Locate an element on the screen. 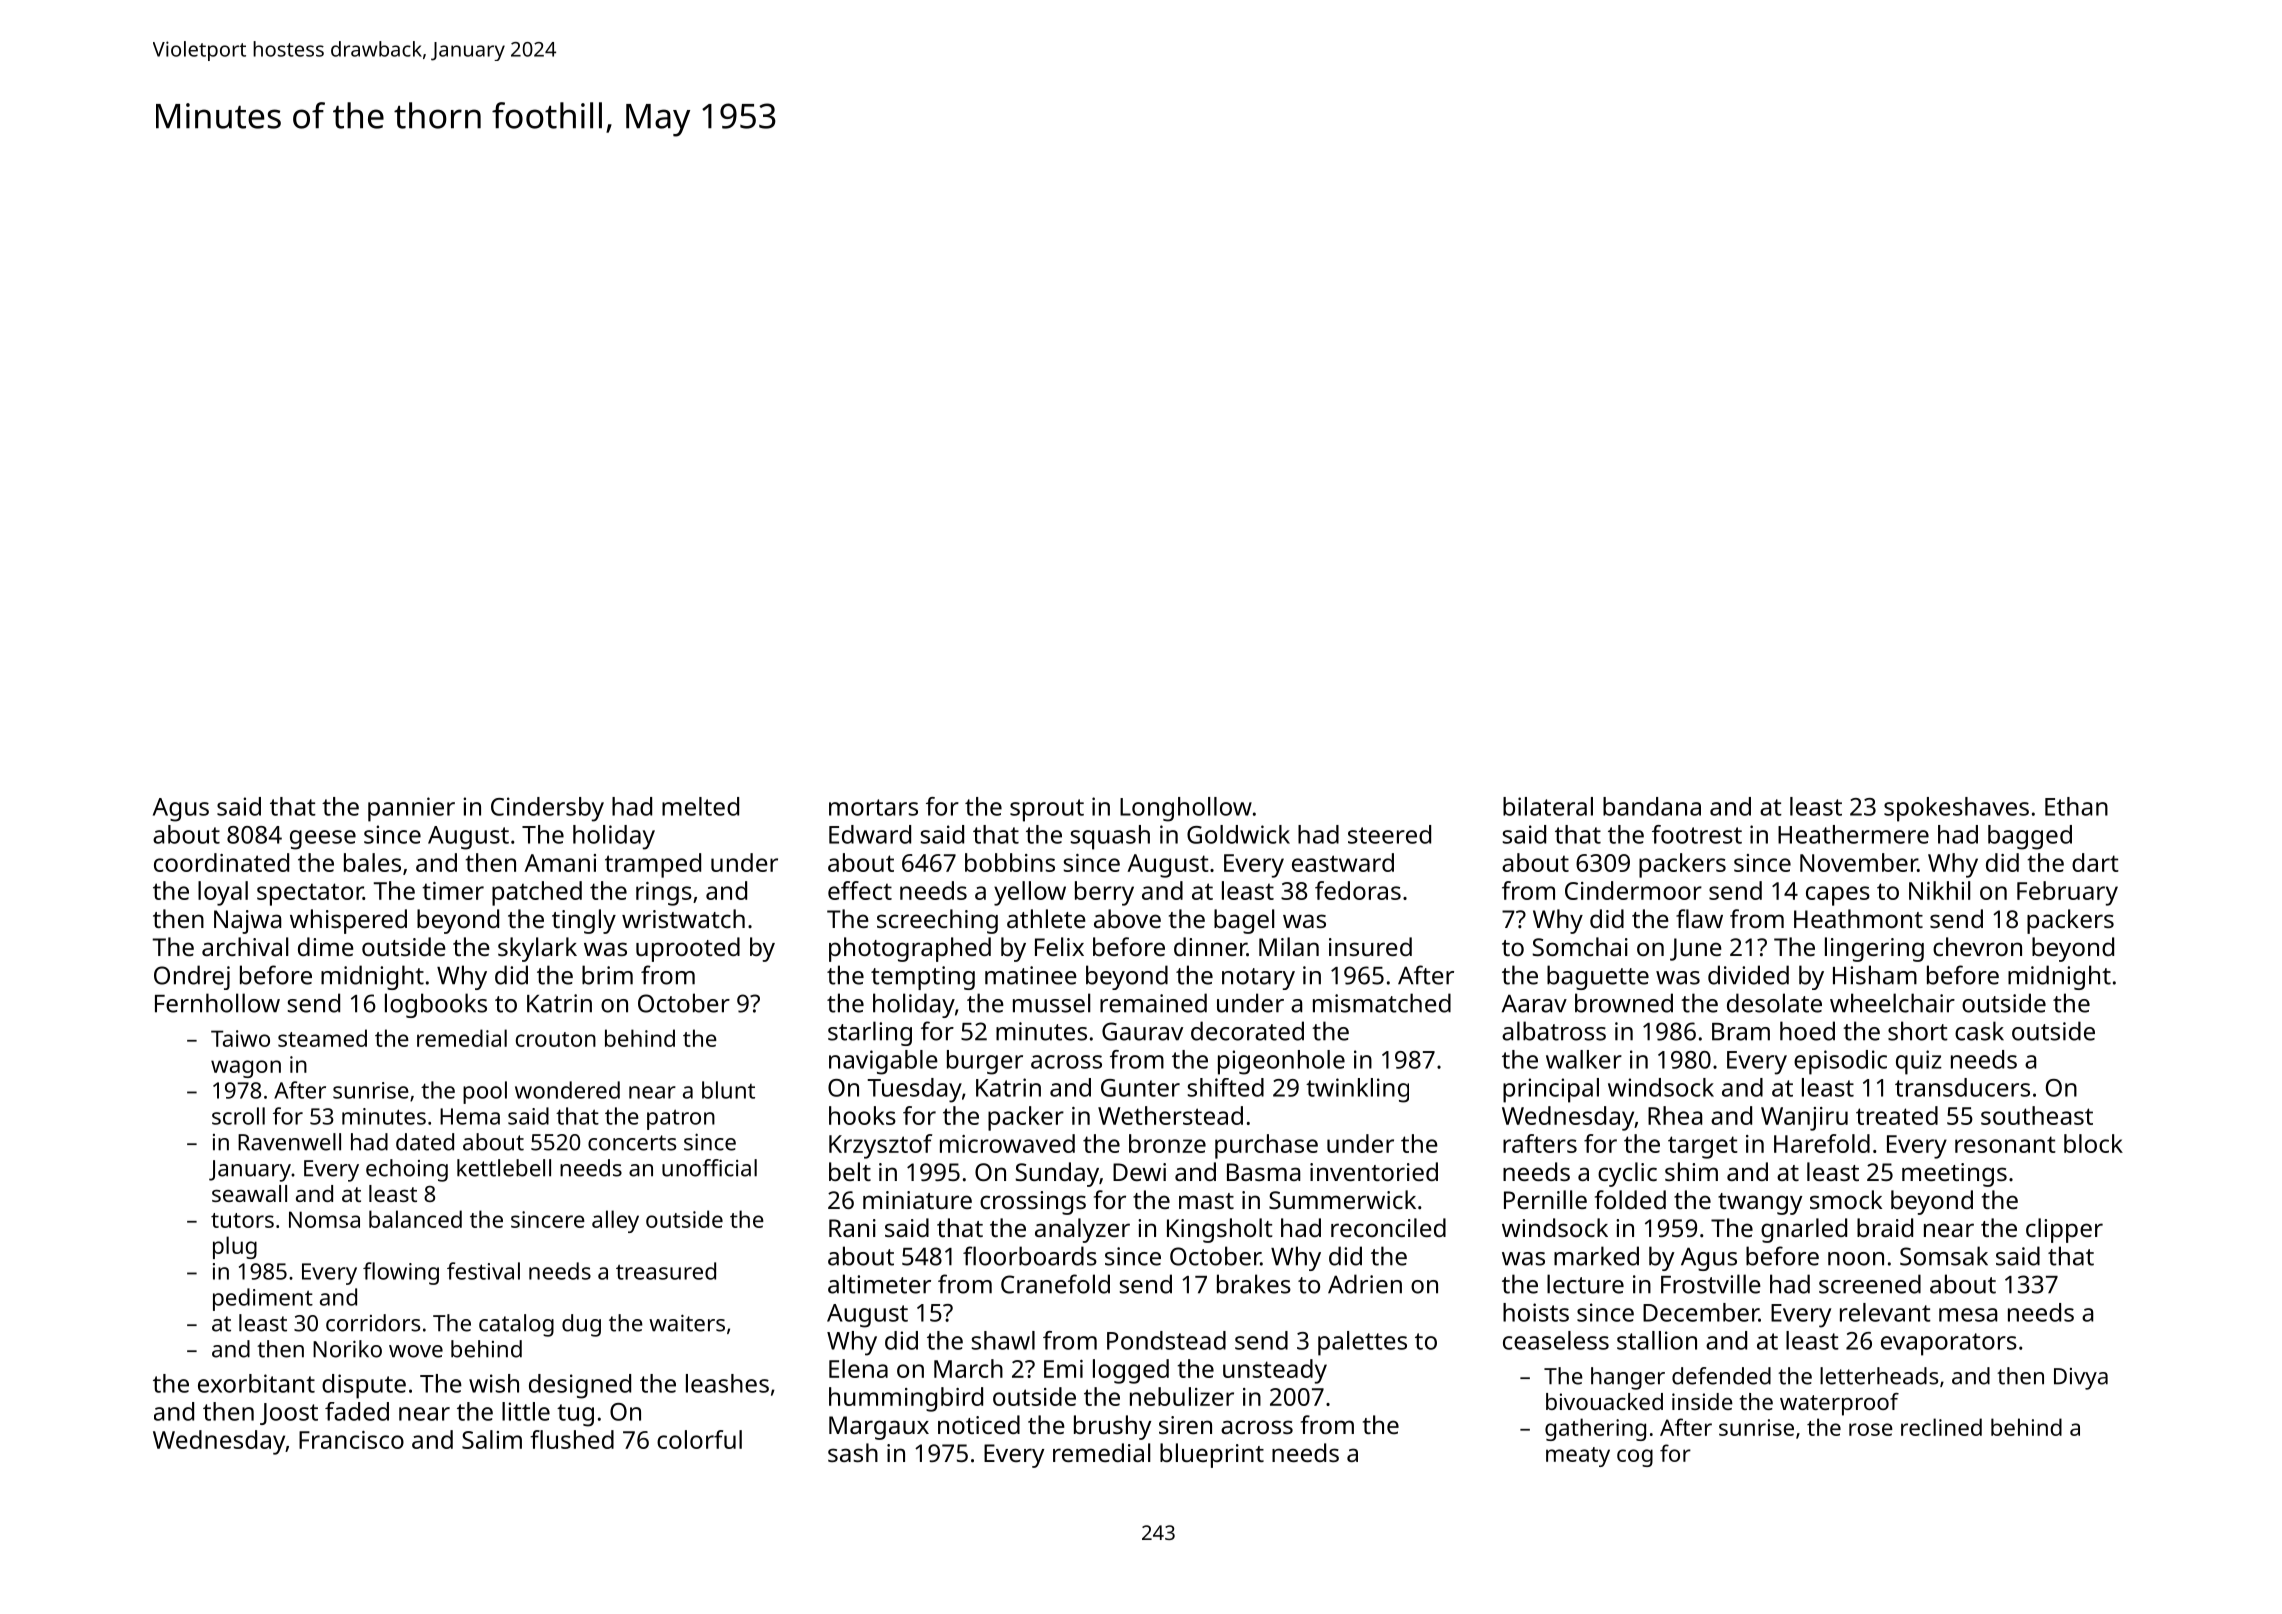 This screenshot has height=1614, width=2282. wheelchair is located at coordinates (1892, 1003).
